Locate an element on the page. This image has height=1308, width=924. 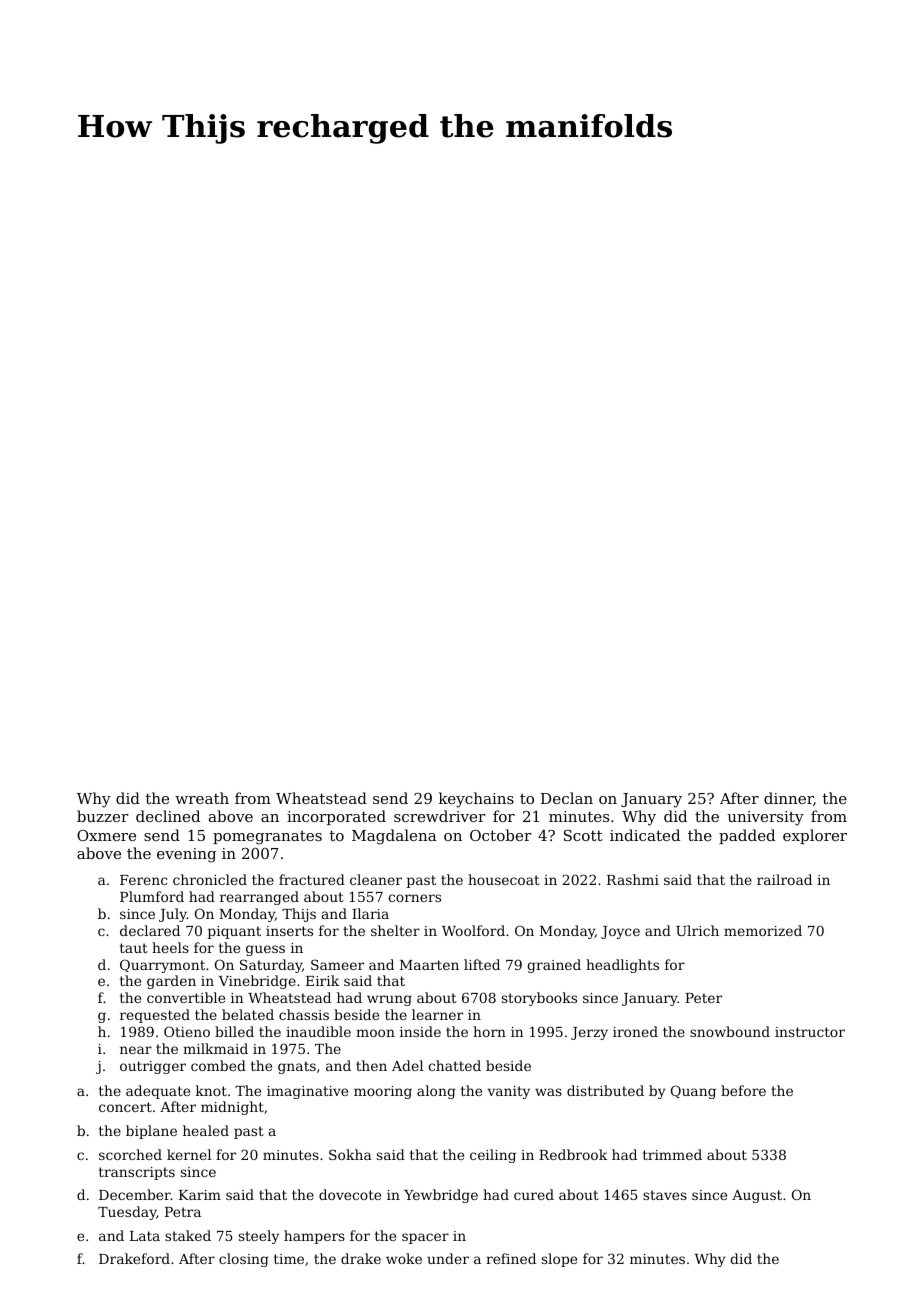
August is located at coordinates (757, 1196).
